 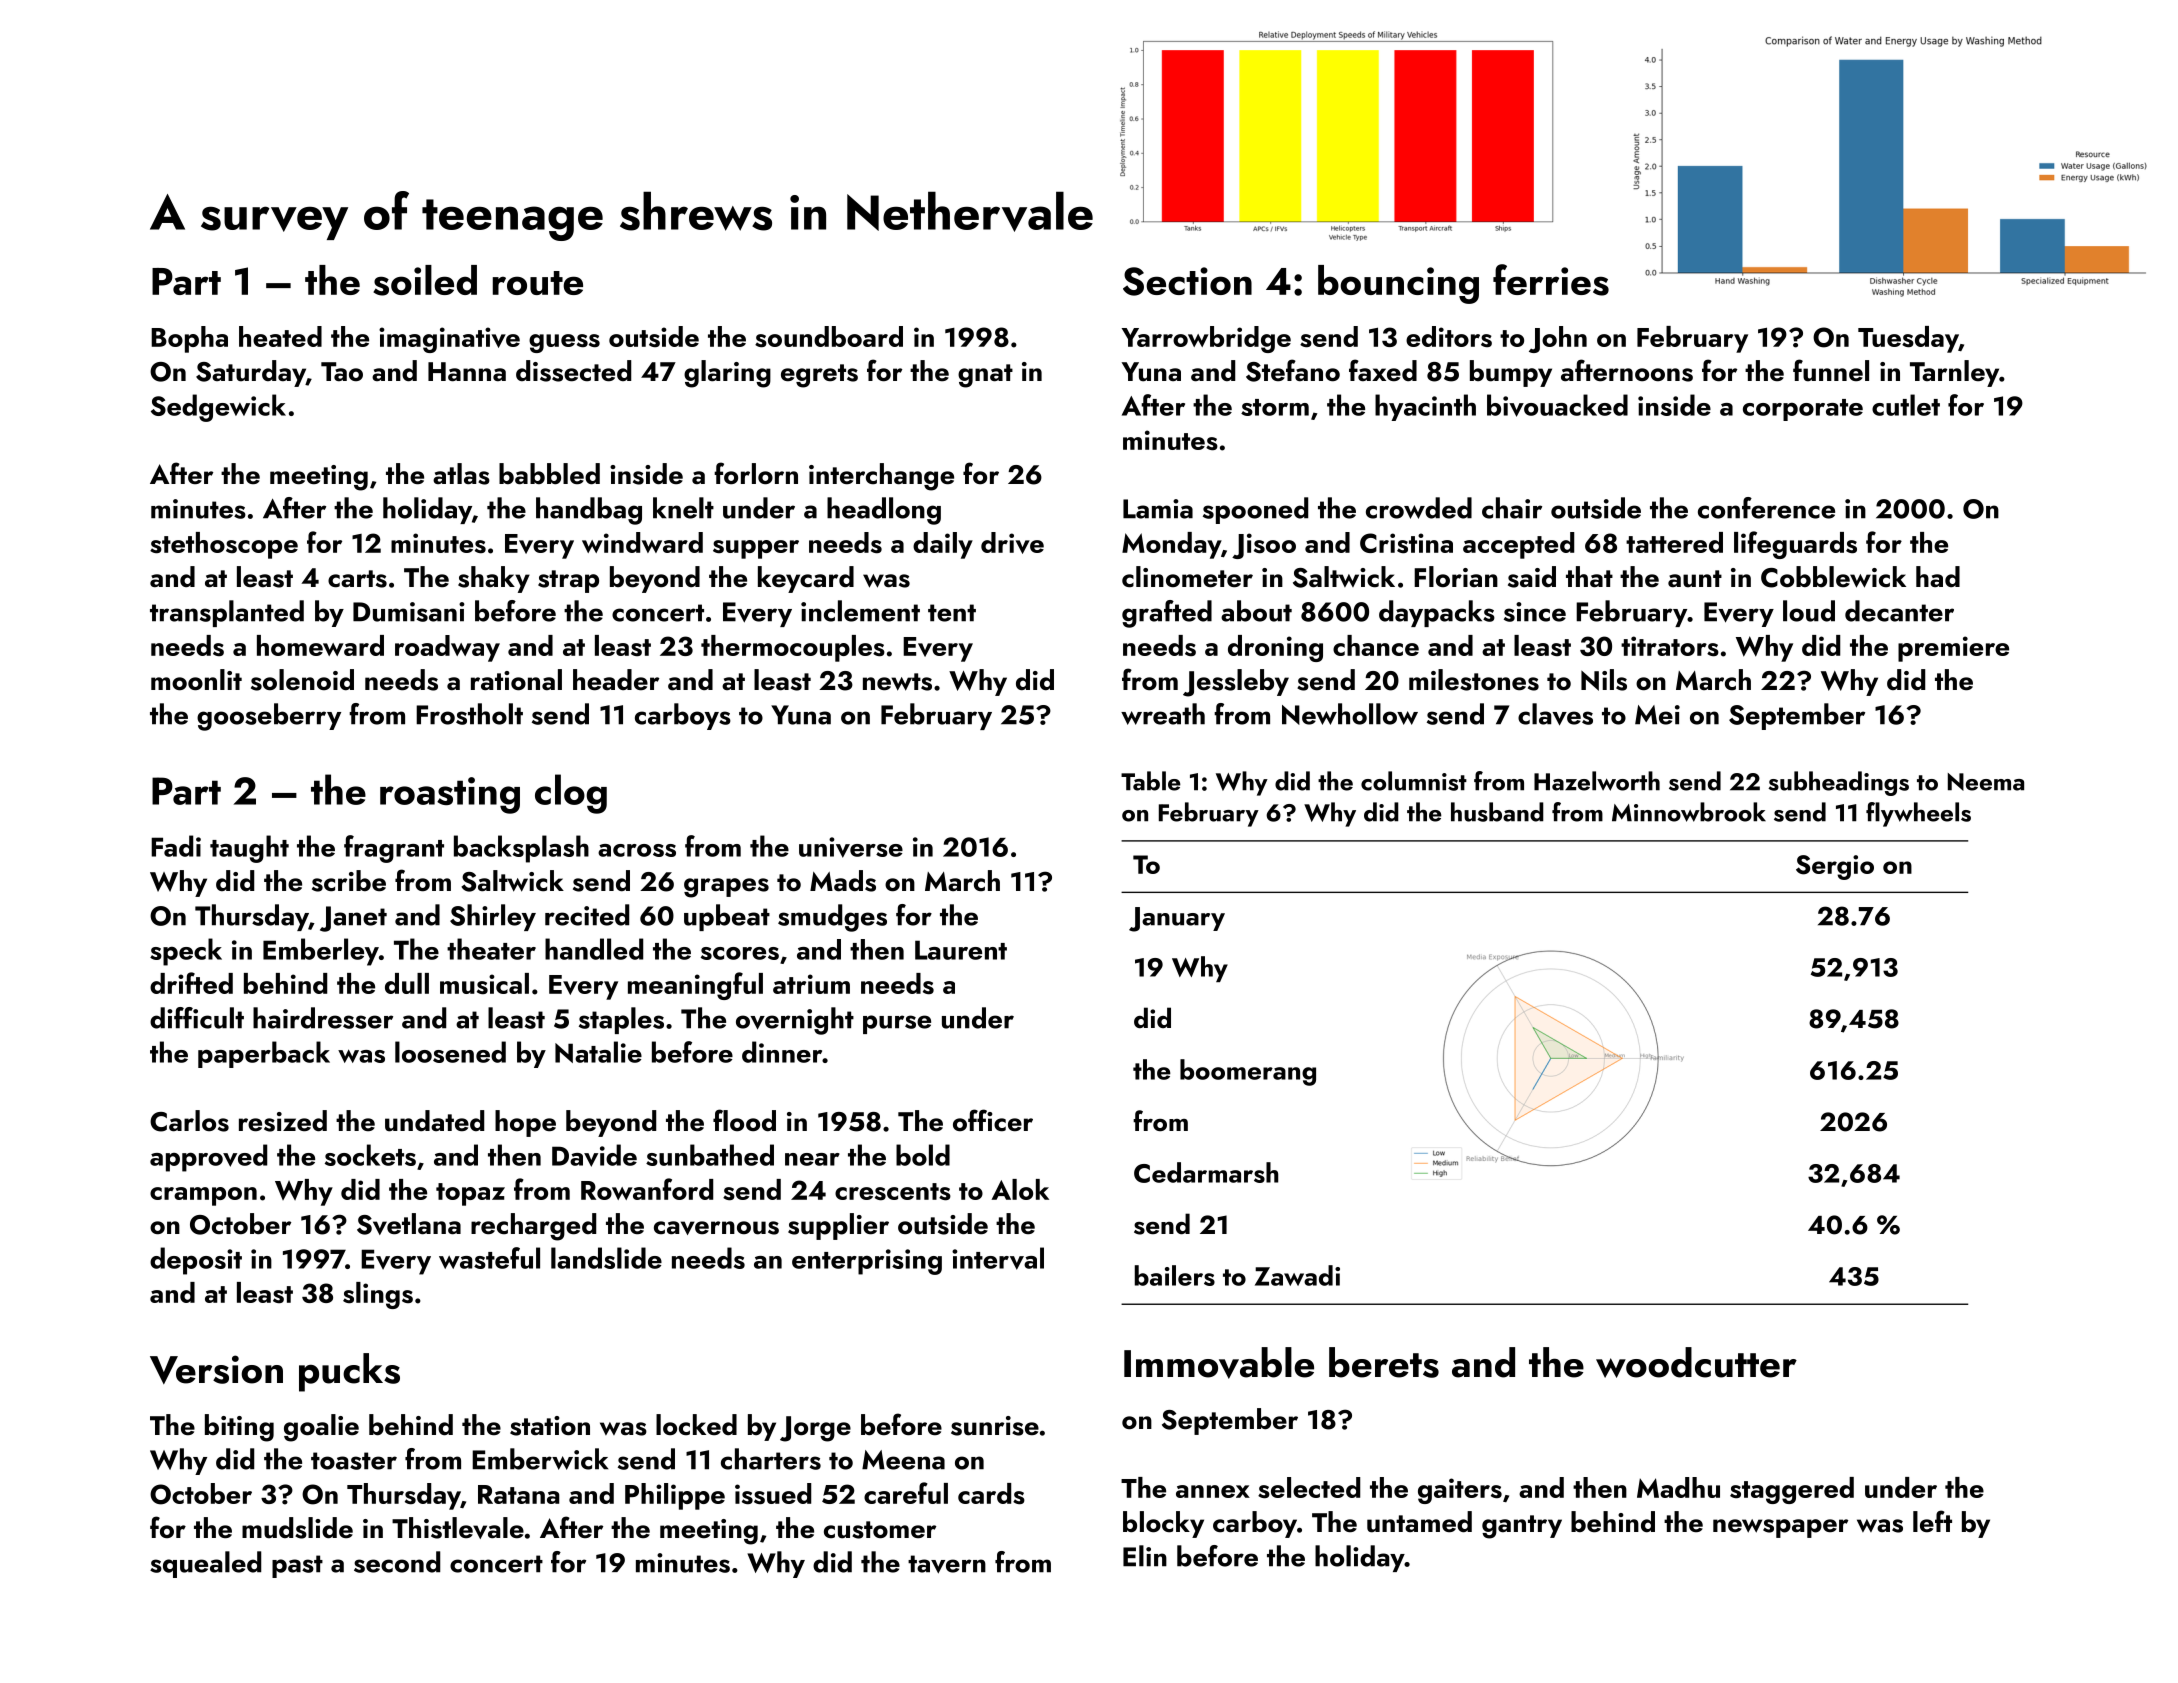 What do you see at coordinates (1398, 284) in the screenshot?
I see `bouncing` at bounding box center [1398, 284].
